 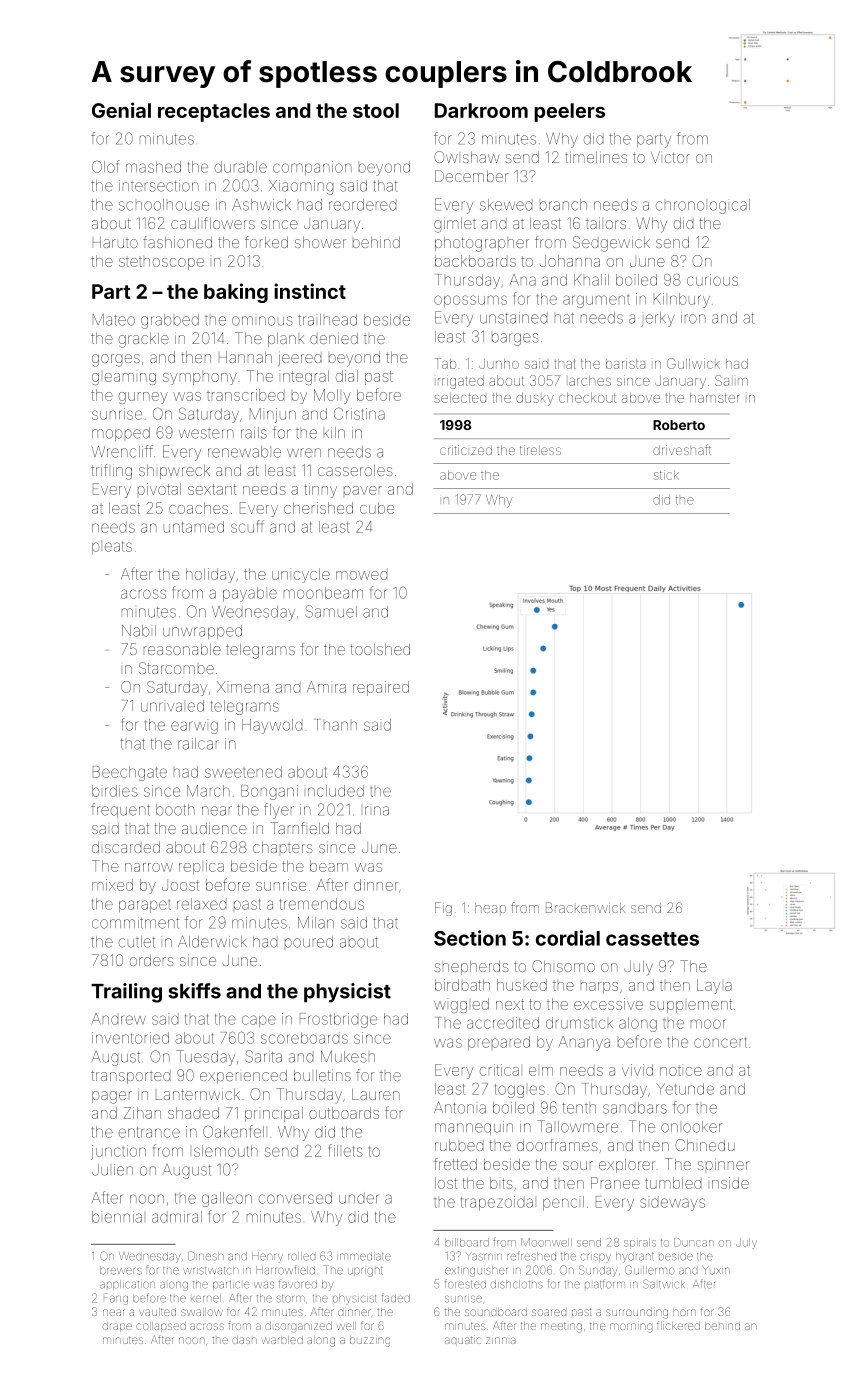 I want to click on wiggled, so click(x=461, y=1005).
